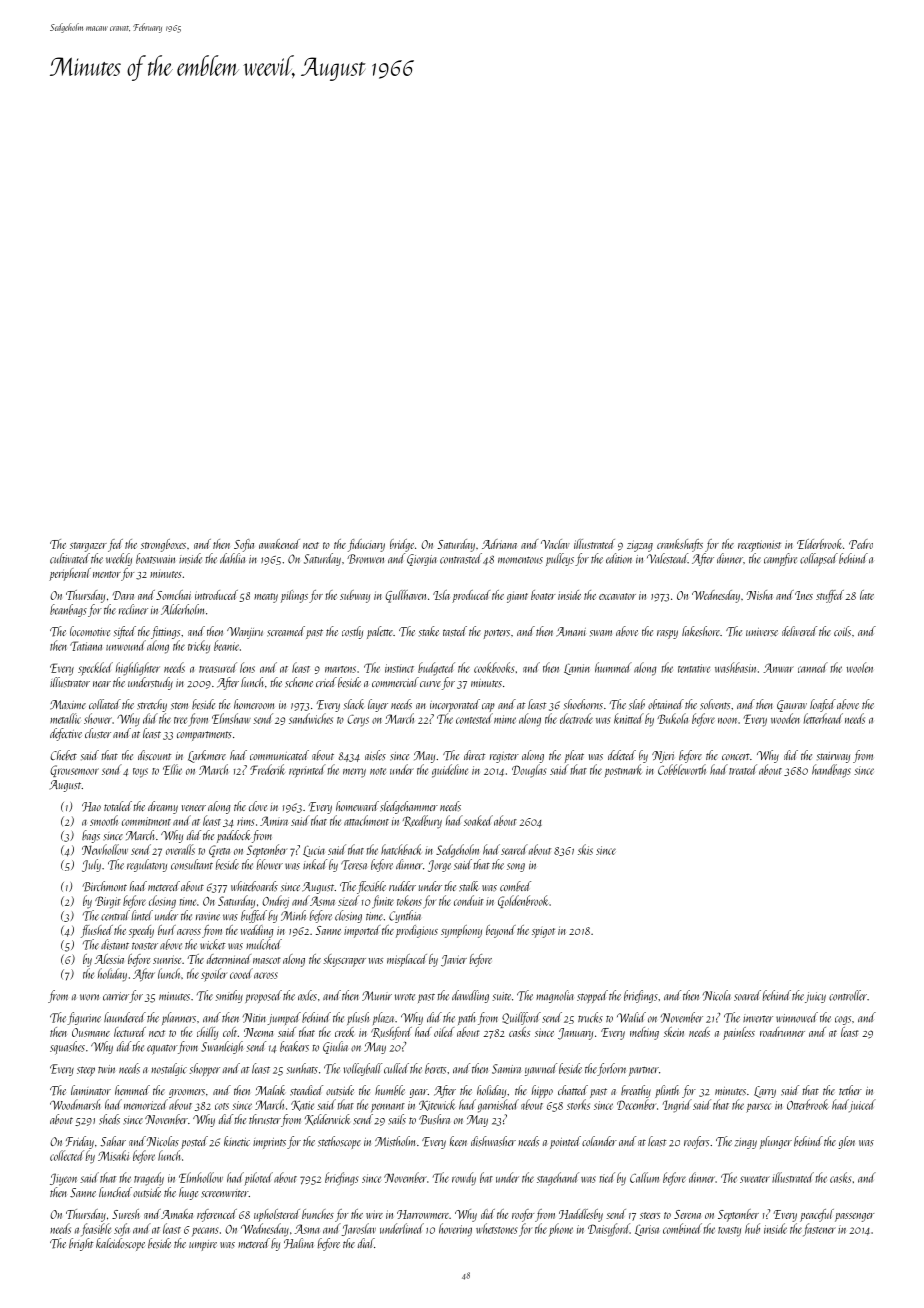 This screenshot has height=1308, width=924. What do you see at coordinates (585, 849) in the screenshot?
I see `skis` at bounding box center [585, 849].
